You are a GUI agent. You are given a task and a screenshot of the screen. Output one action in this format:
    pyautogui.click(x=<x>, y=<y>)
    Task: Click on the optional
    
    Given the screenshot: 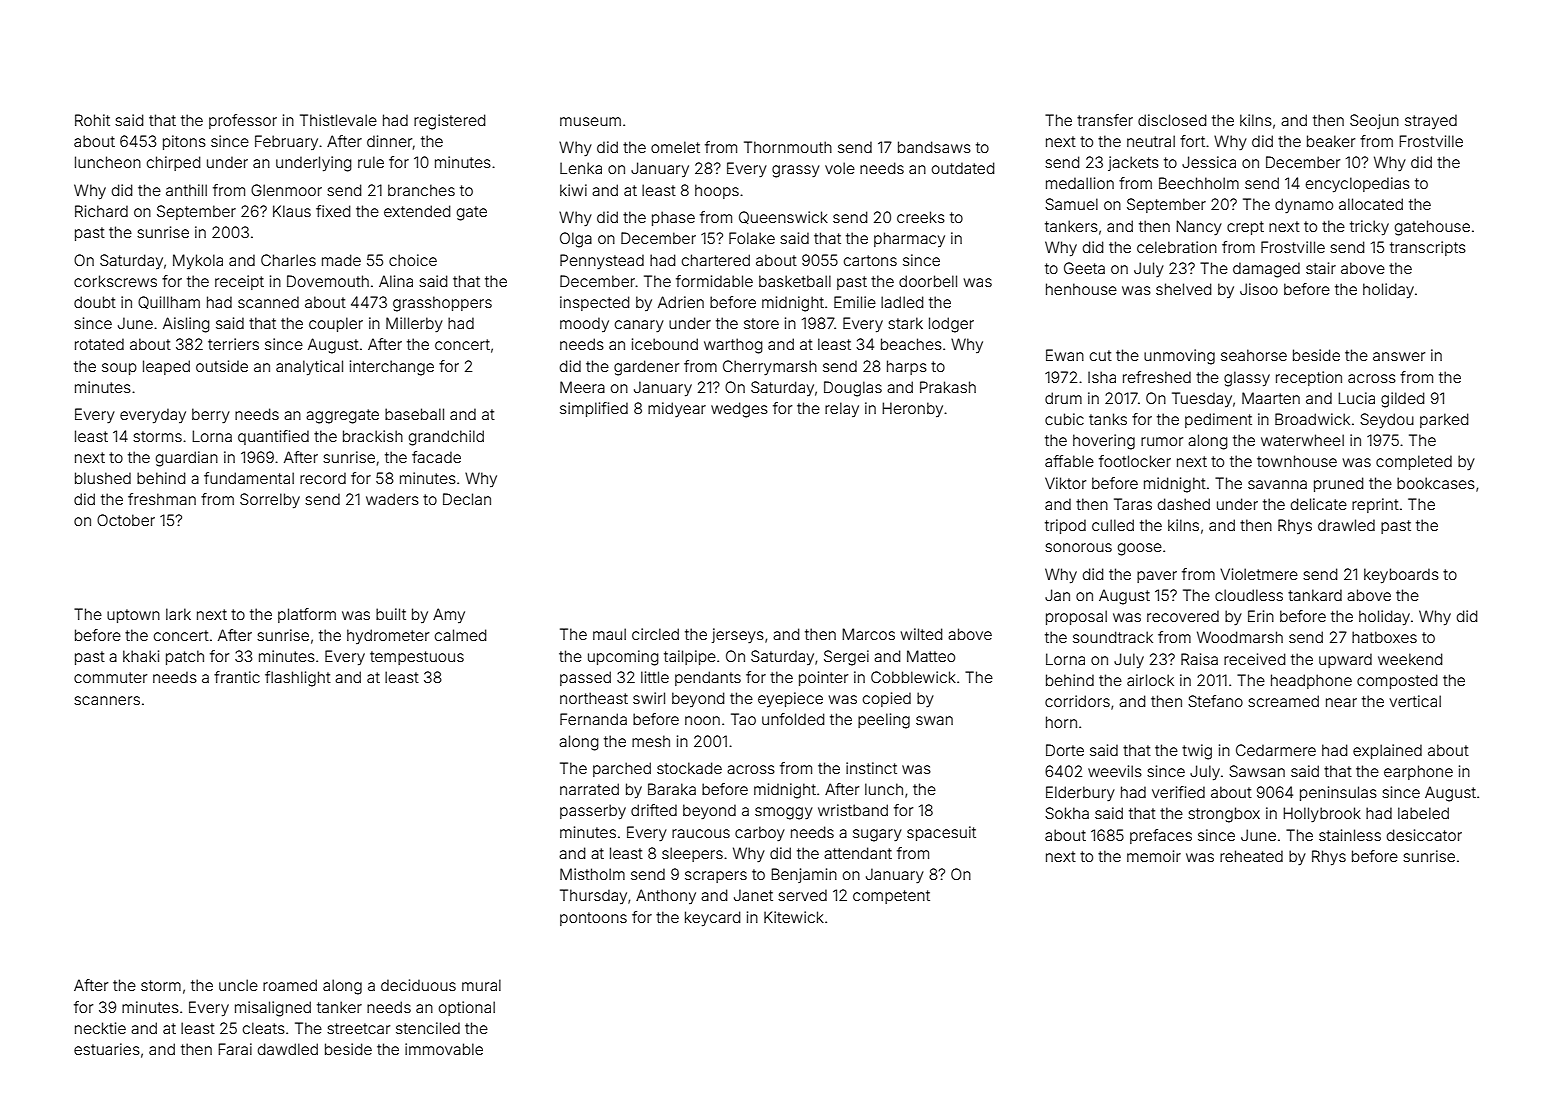 What is the action you would take?
    pyautogui.click(x=467, y=1008)
